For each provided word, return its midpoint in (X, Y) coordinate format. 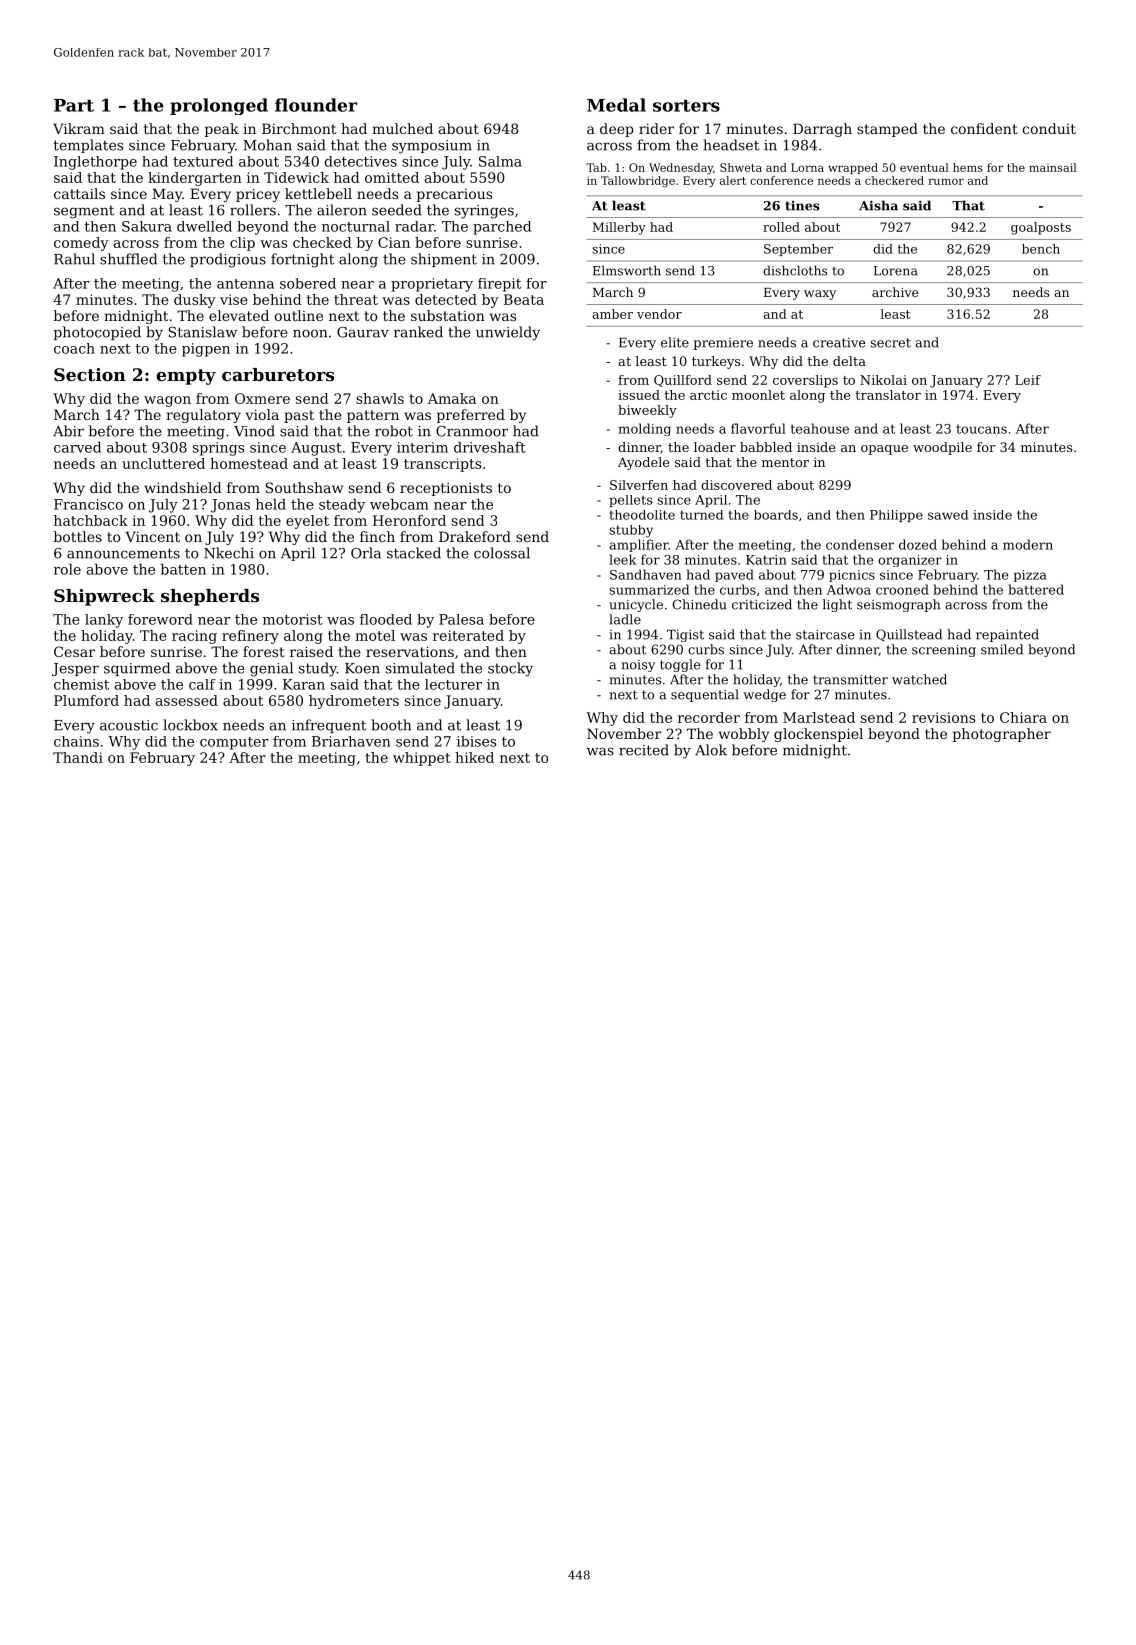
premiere (723, 344)
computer (234, 743)
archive (895, 292)
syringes (484, 212)
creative (839, 343)
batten (183, 569)
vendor (659, 314)
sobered (308, 283)
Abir (68, 431)
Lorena (896, 271)
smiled (1002, 649)
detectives (361, 161)
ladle (625, 619)
